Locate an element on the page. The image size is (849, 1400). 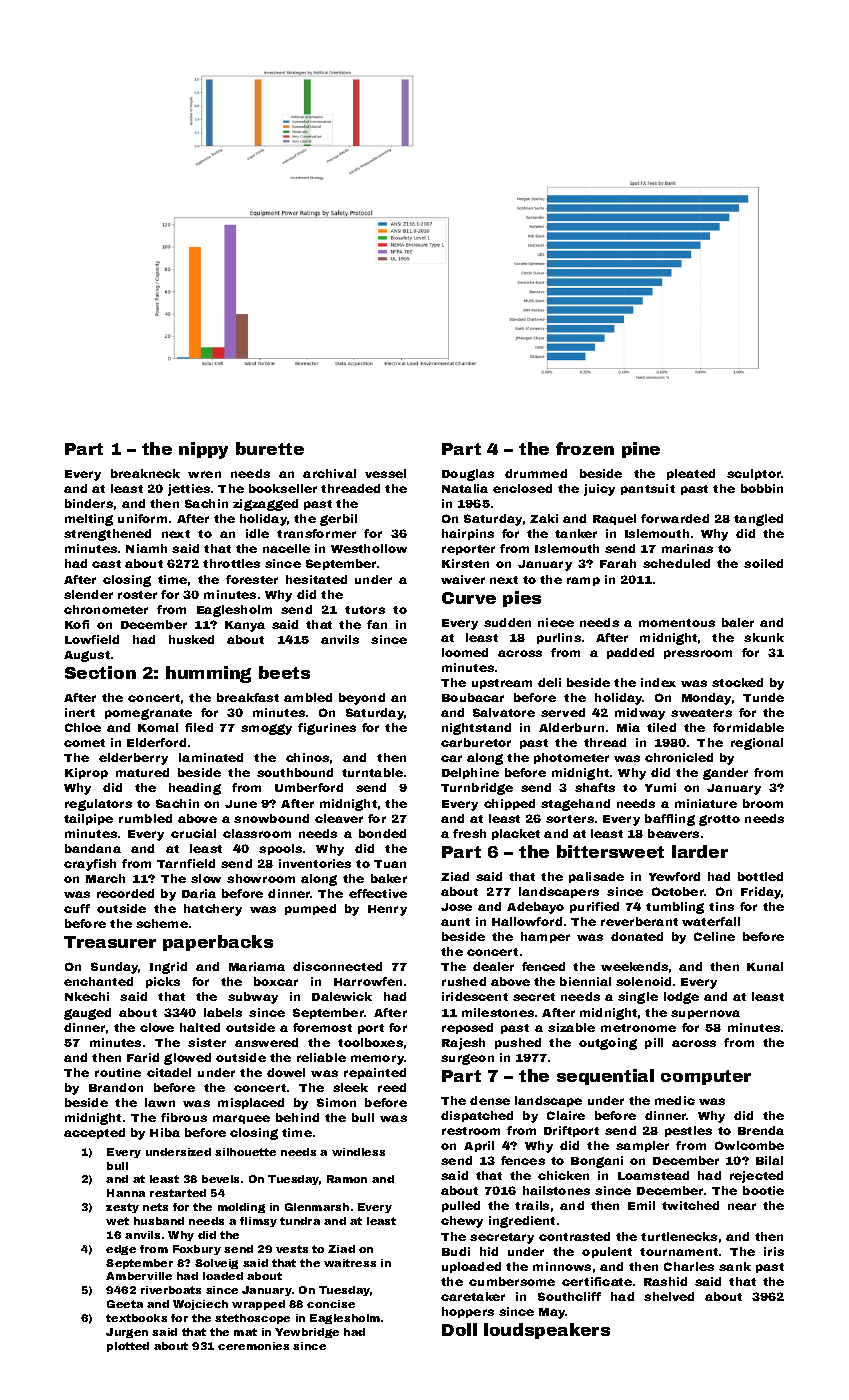
vessel is located at coordinates (385, 473).
